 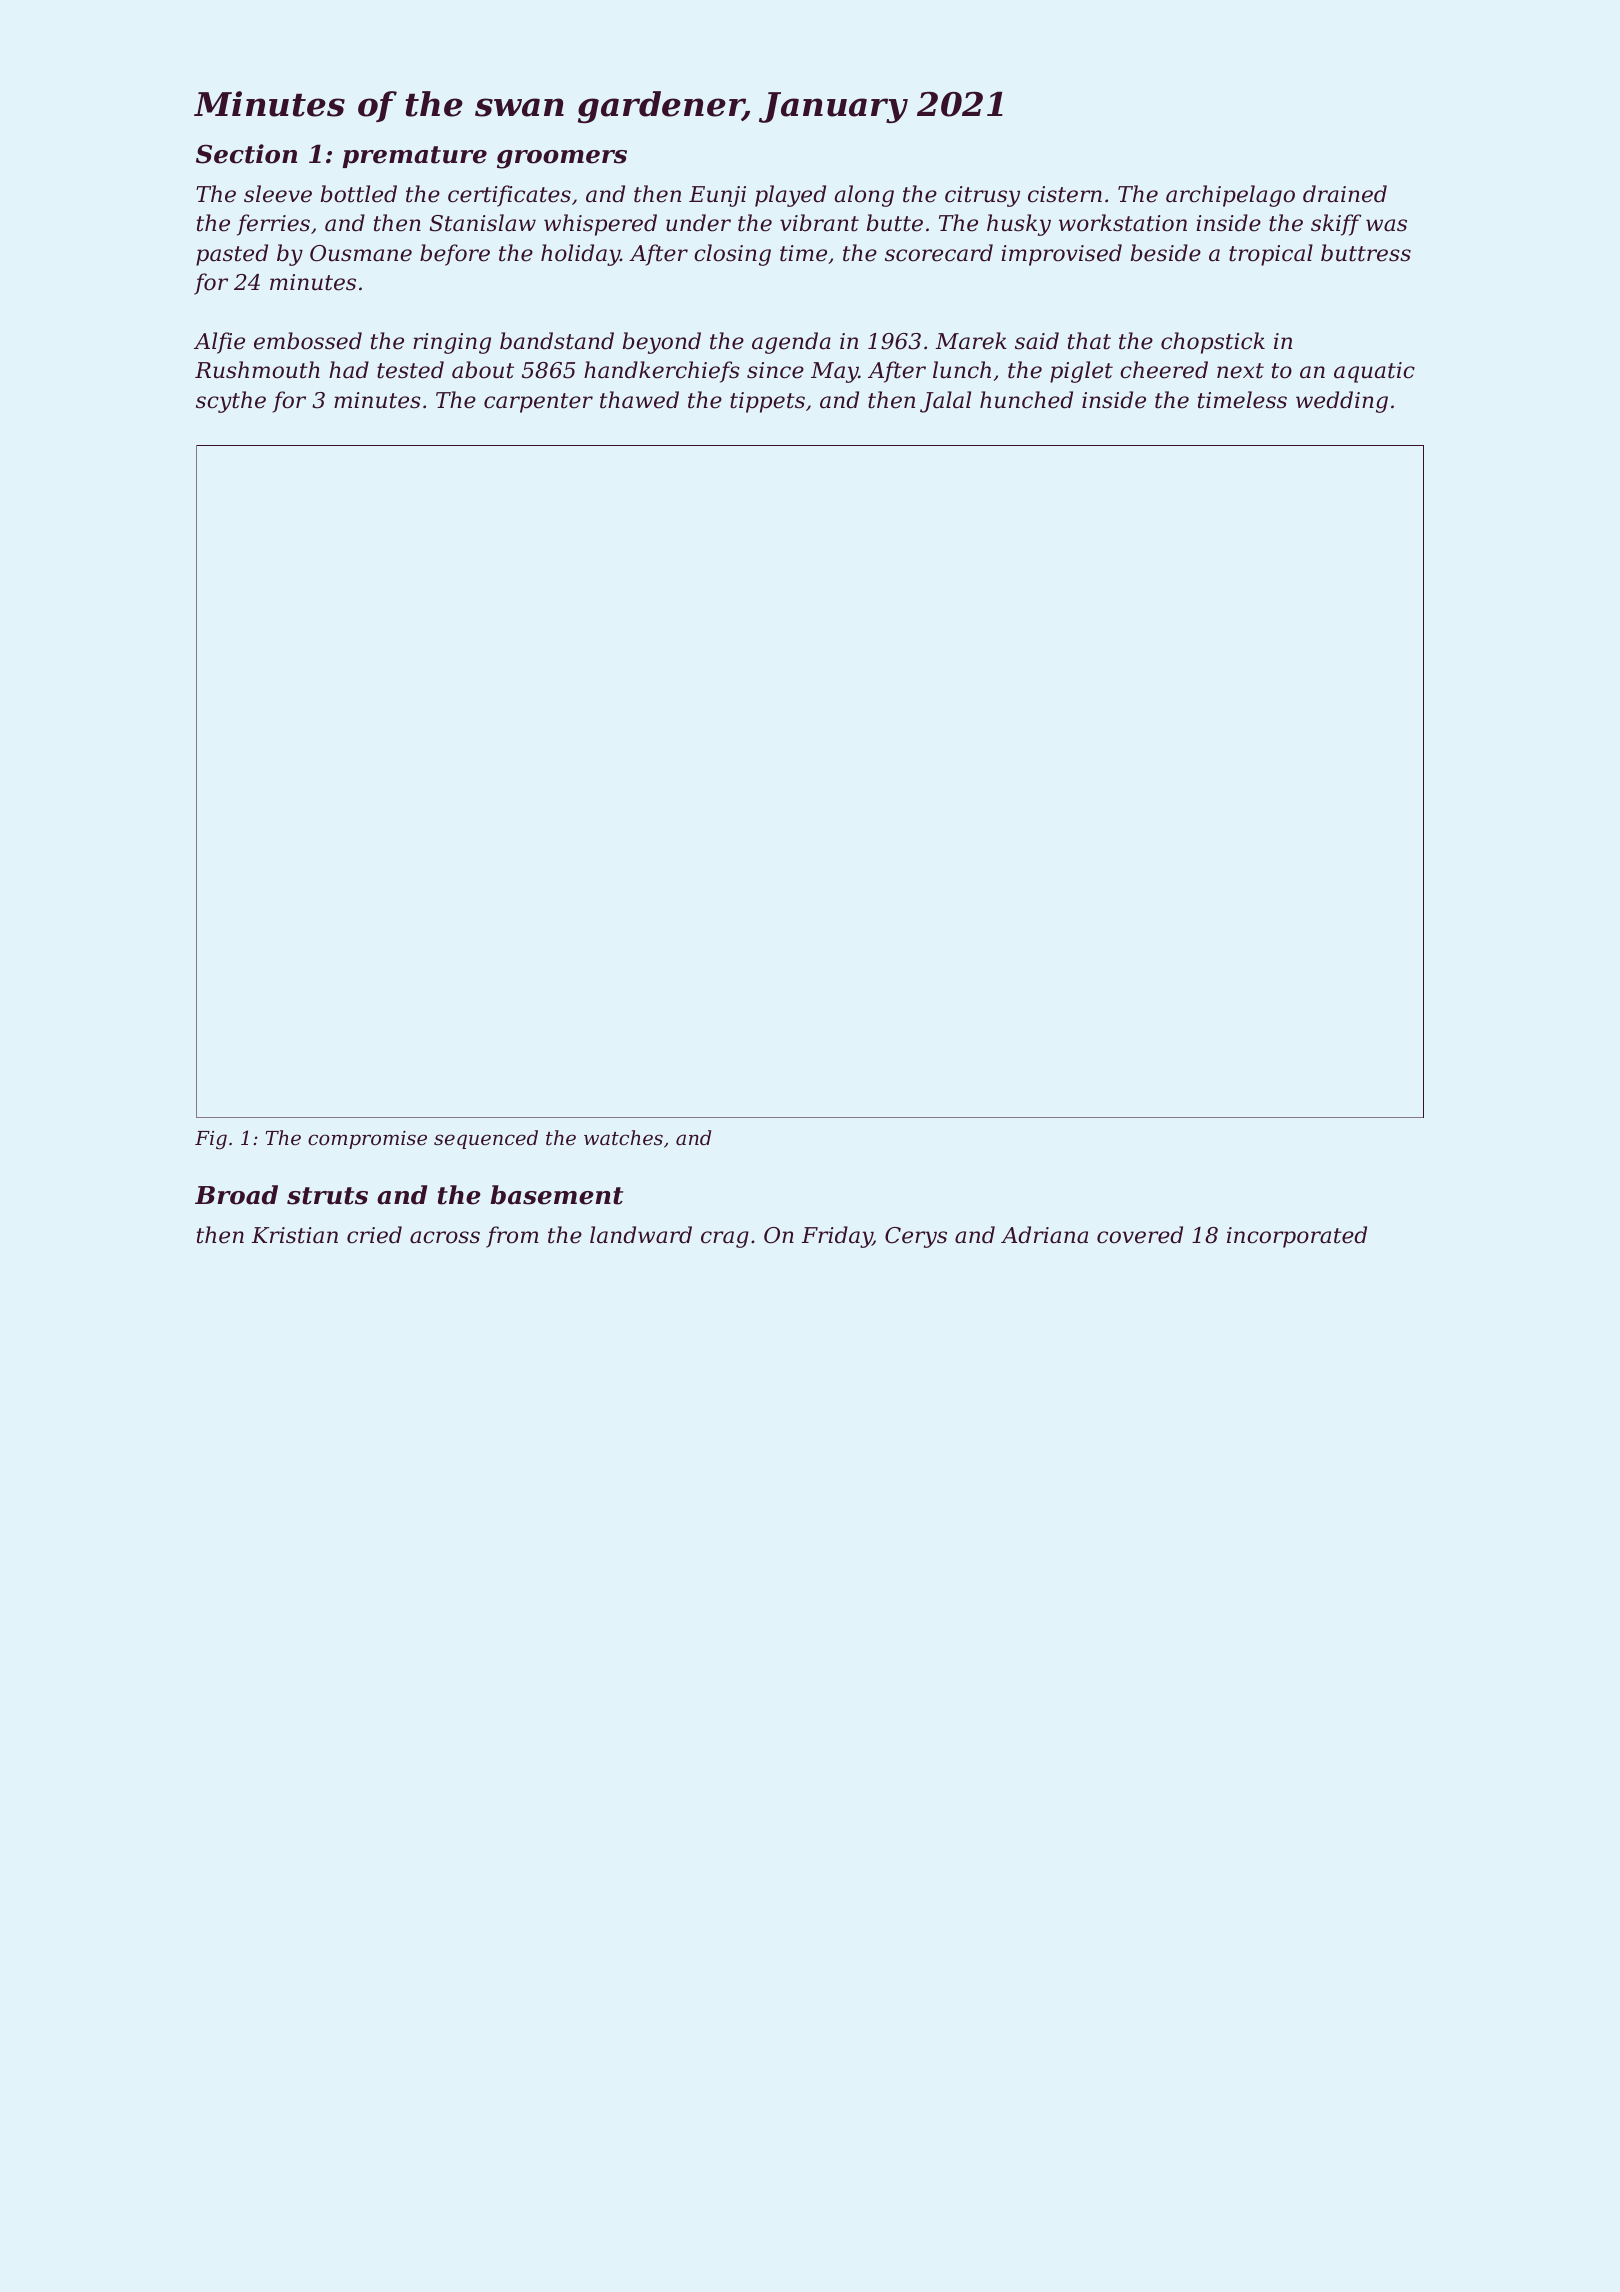 What do you see at coordinates (1230, 196) in the page?
I see `archipelago` at bounding box center [1230, 196].
